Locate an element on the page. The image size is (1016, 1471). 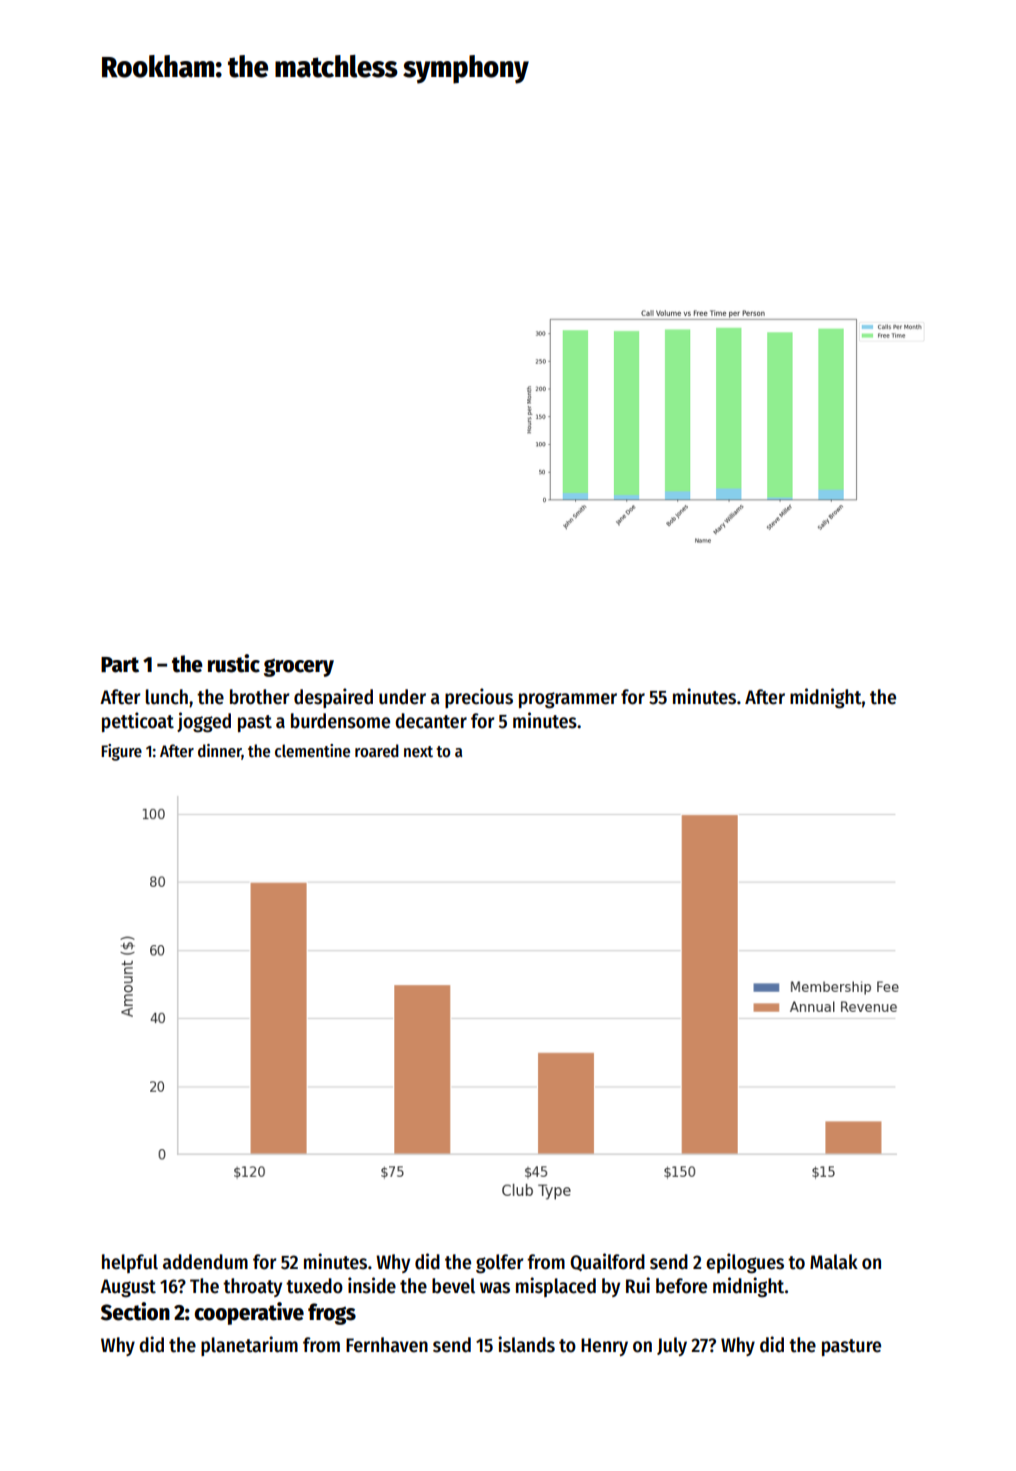
epilogues is located at coordinates (745, 1263).
